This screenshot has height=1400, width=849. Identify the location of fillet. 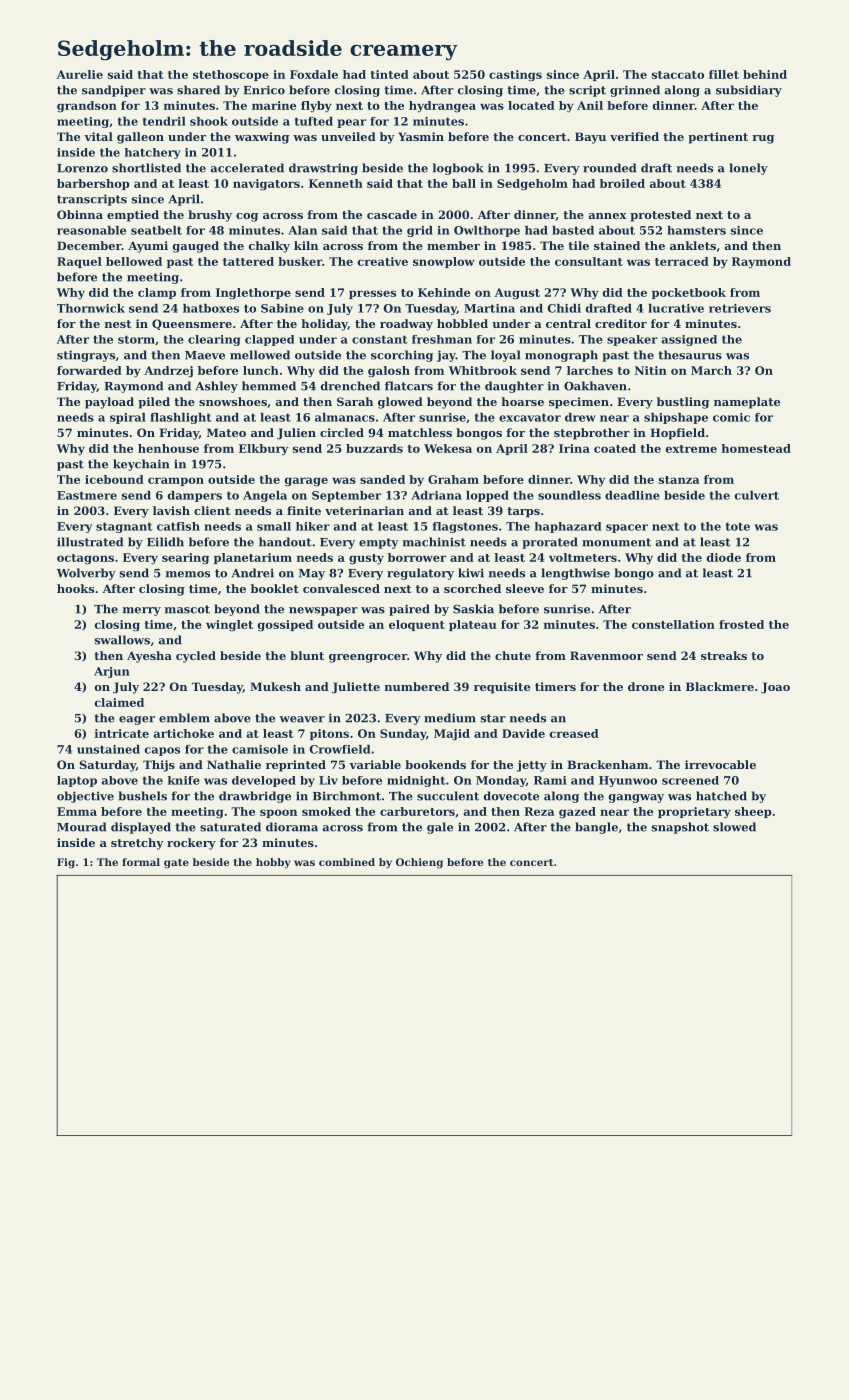
(724, 74).
